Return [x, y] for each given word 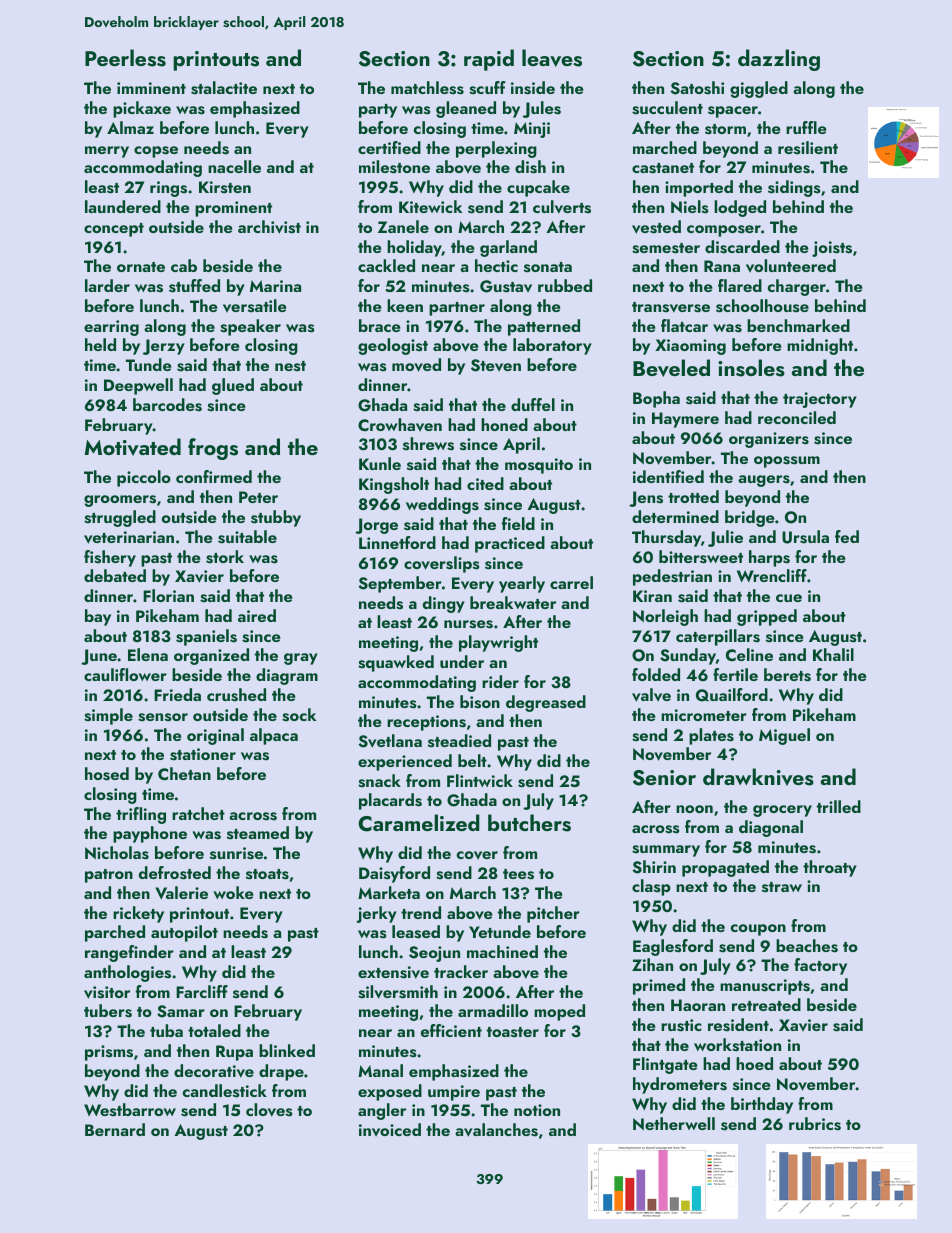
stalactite [224, 88]
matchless [427, 88]
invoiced [390, 1129]
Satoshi [697, 88]
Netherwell [674, 1123]
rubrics [815, 1124]
